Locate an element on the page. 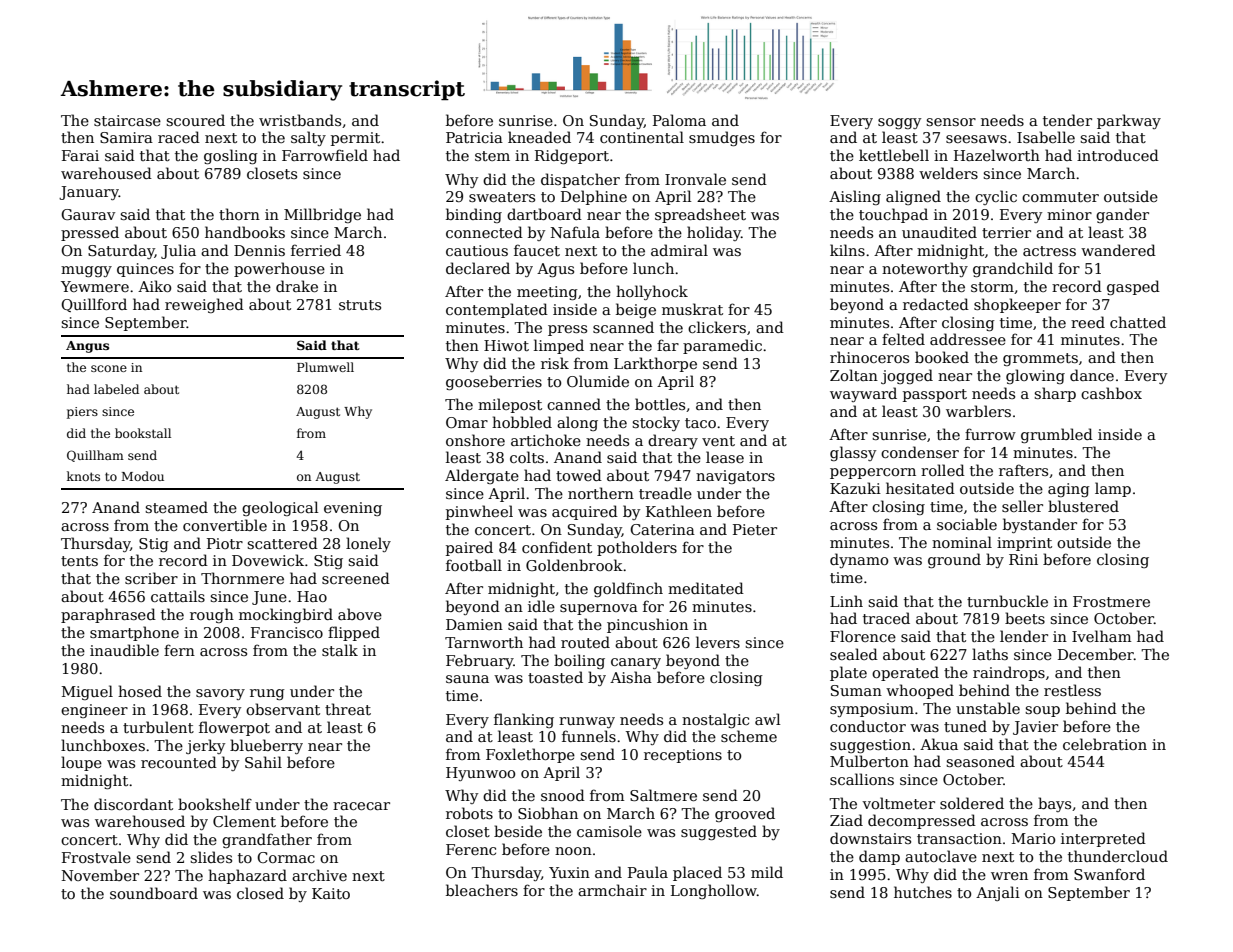 This page has height=952, width=1233. Paloma is located at coordinates (679, 120).
